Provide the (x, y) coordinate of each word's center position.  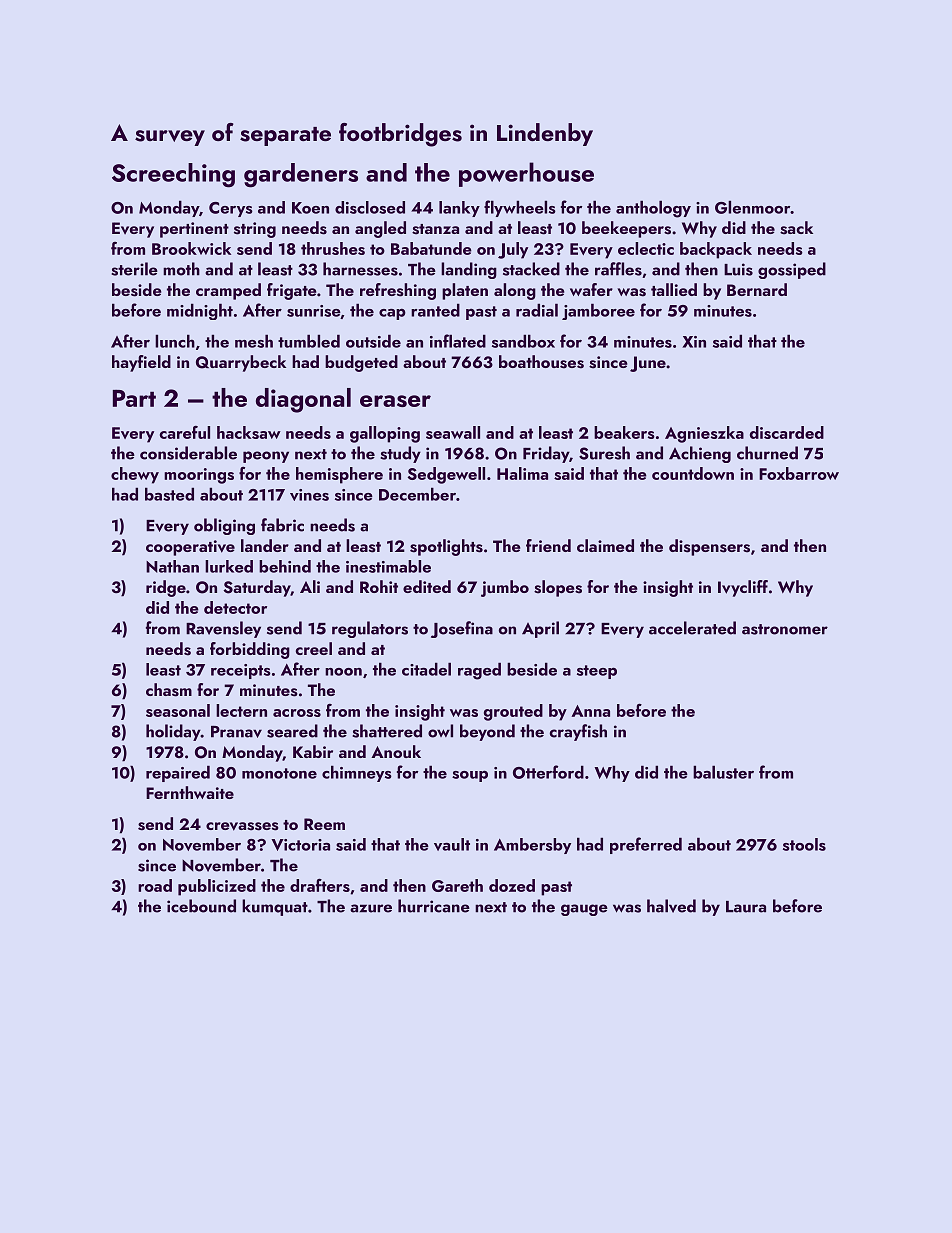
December (417, 494)
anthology (653, 209)
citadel (426, 669)
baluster (723, 772)
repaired (178, 773)
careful (185, 432)
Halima (522, 473)
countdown (693, 473)
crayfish (578, 732)
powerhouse (526, 174)
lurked (229, 566)
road (155, 885)
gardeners (301, 175)
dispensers (709, 547)
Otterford (548, 772)
